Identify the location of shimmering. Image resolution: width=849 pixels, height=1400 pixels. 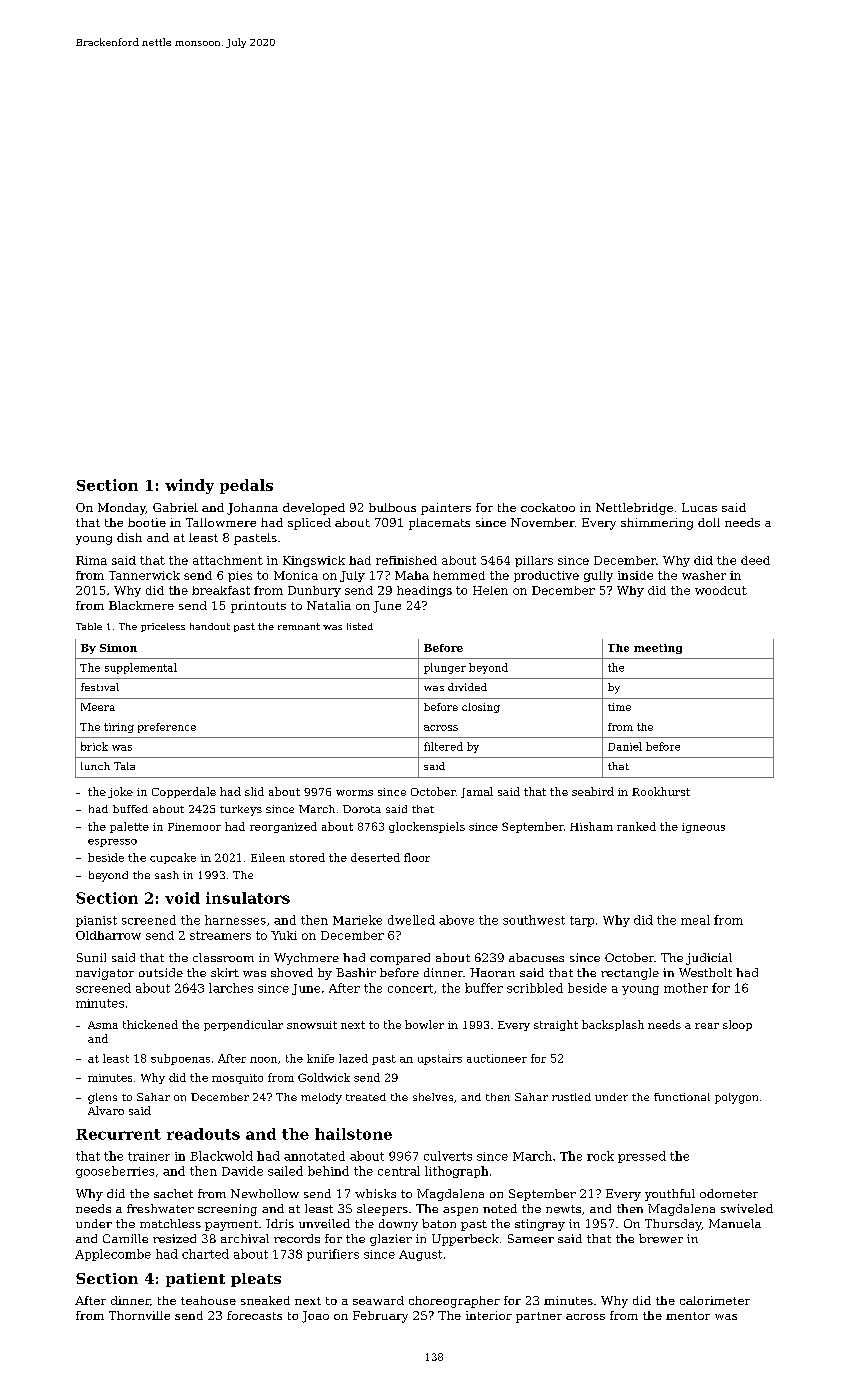
(657, 524).
